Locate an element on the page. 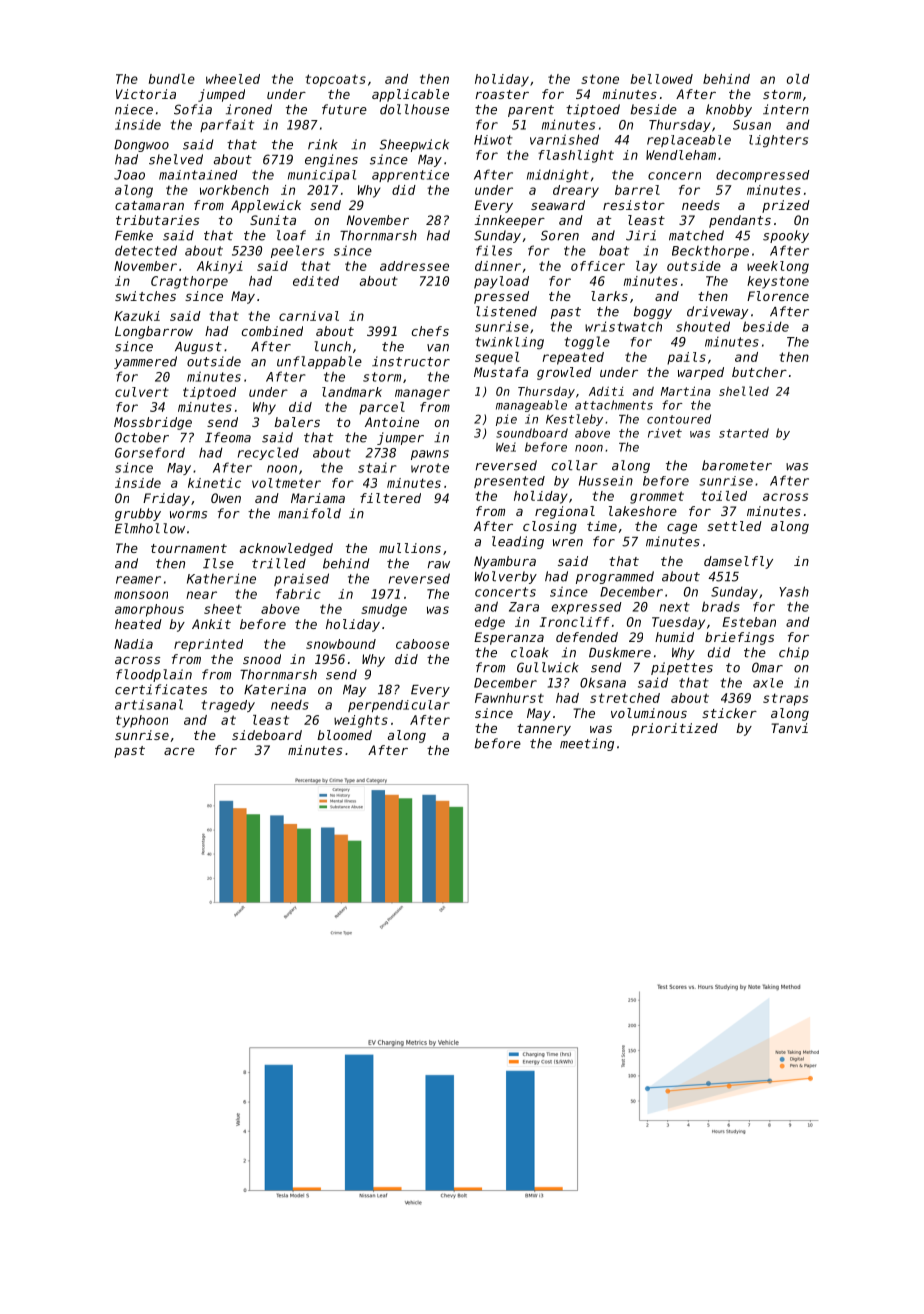 This page has width=924, height=1314. peelers is located at coordinates (297, 251).
